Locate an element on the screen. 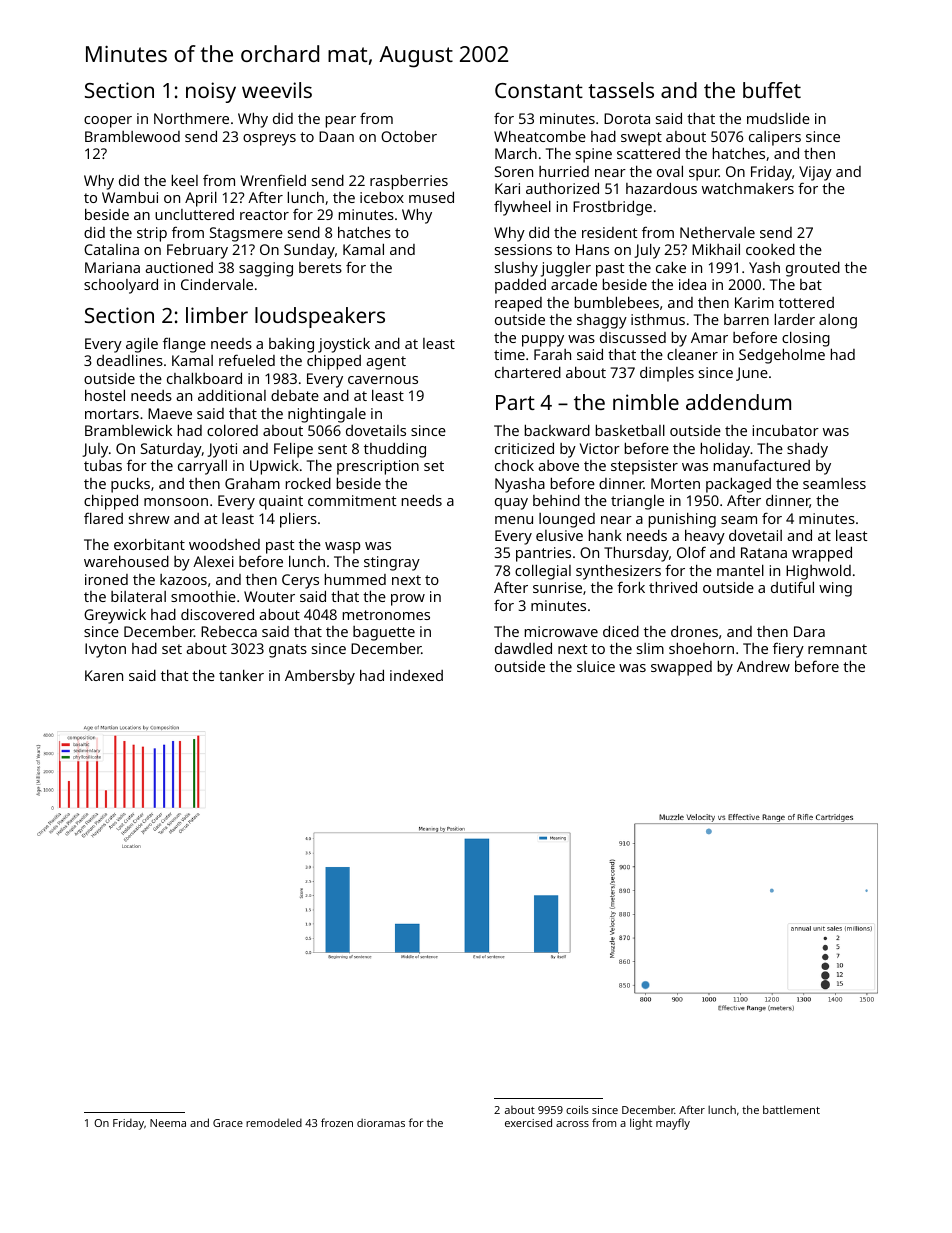 The height and width of the screenshot is (1233, 952). collegial is located at coordinates (543, 572).
